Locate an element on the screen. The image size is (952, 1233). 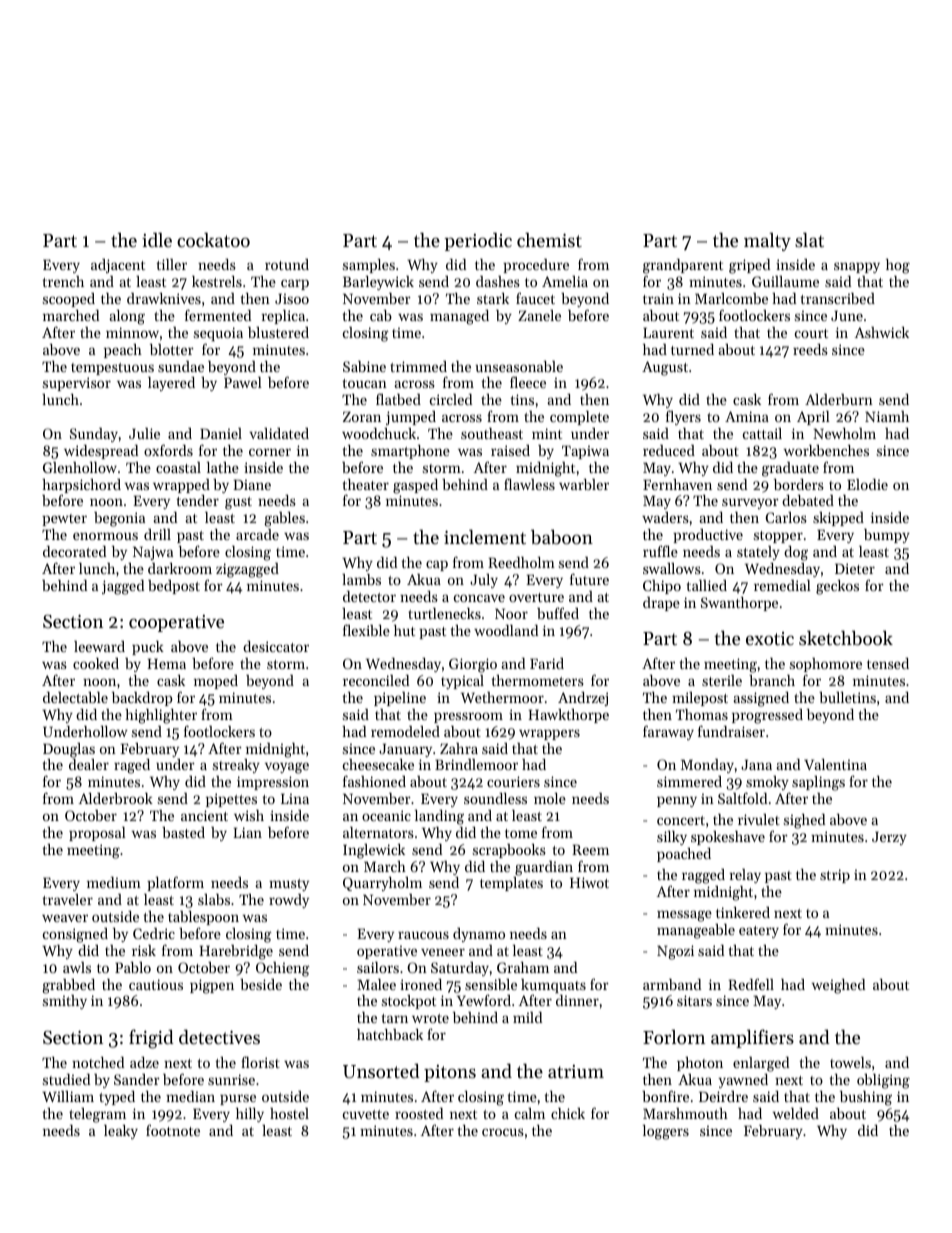
florist is located at coordinates (260, 1062).
